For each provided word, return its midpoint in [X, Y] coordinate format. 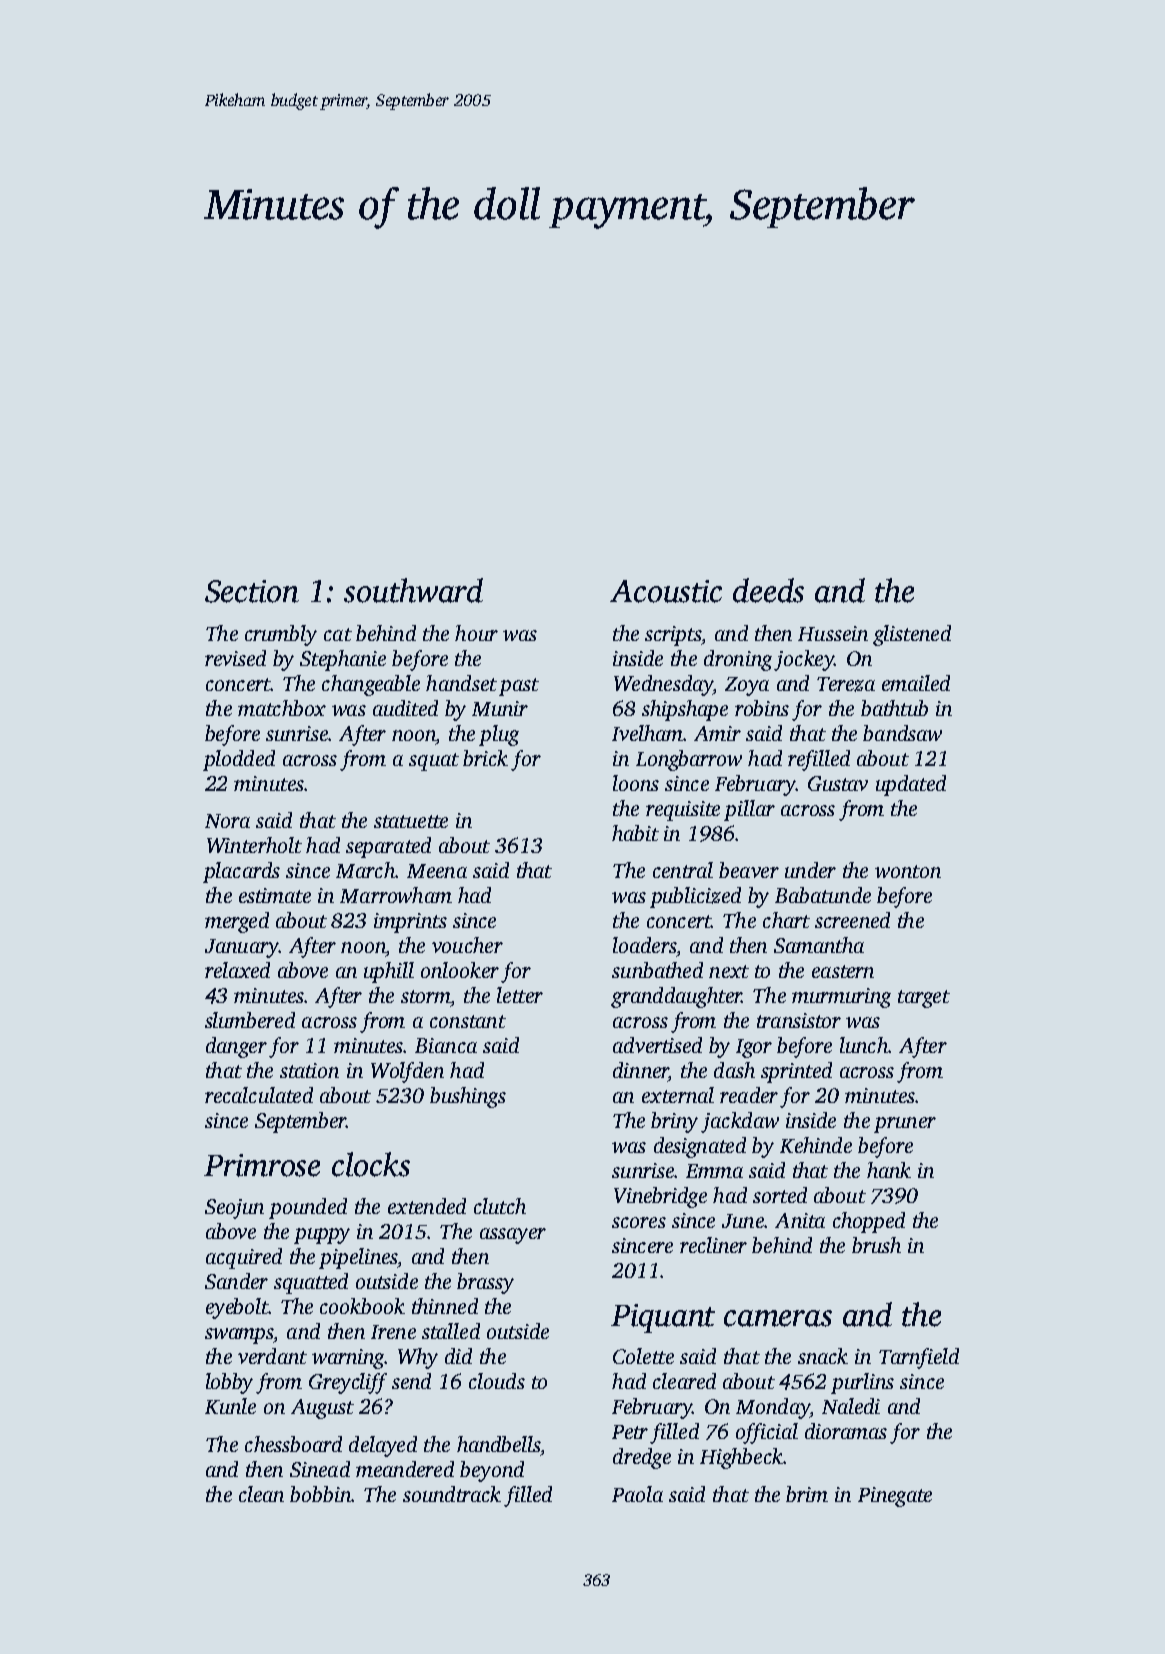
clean [261, 1494]
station [309, 1070]
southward [413, 590]
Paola [637, 1494]
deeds [768, 590]
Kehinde [816, 1145]
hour [476, 633]
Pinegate [895, 1497]
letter [520, 995]
